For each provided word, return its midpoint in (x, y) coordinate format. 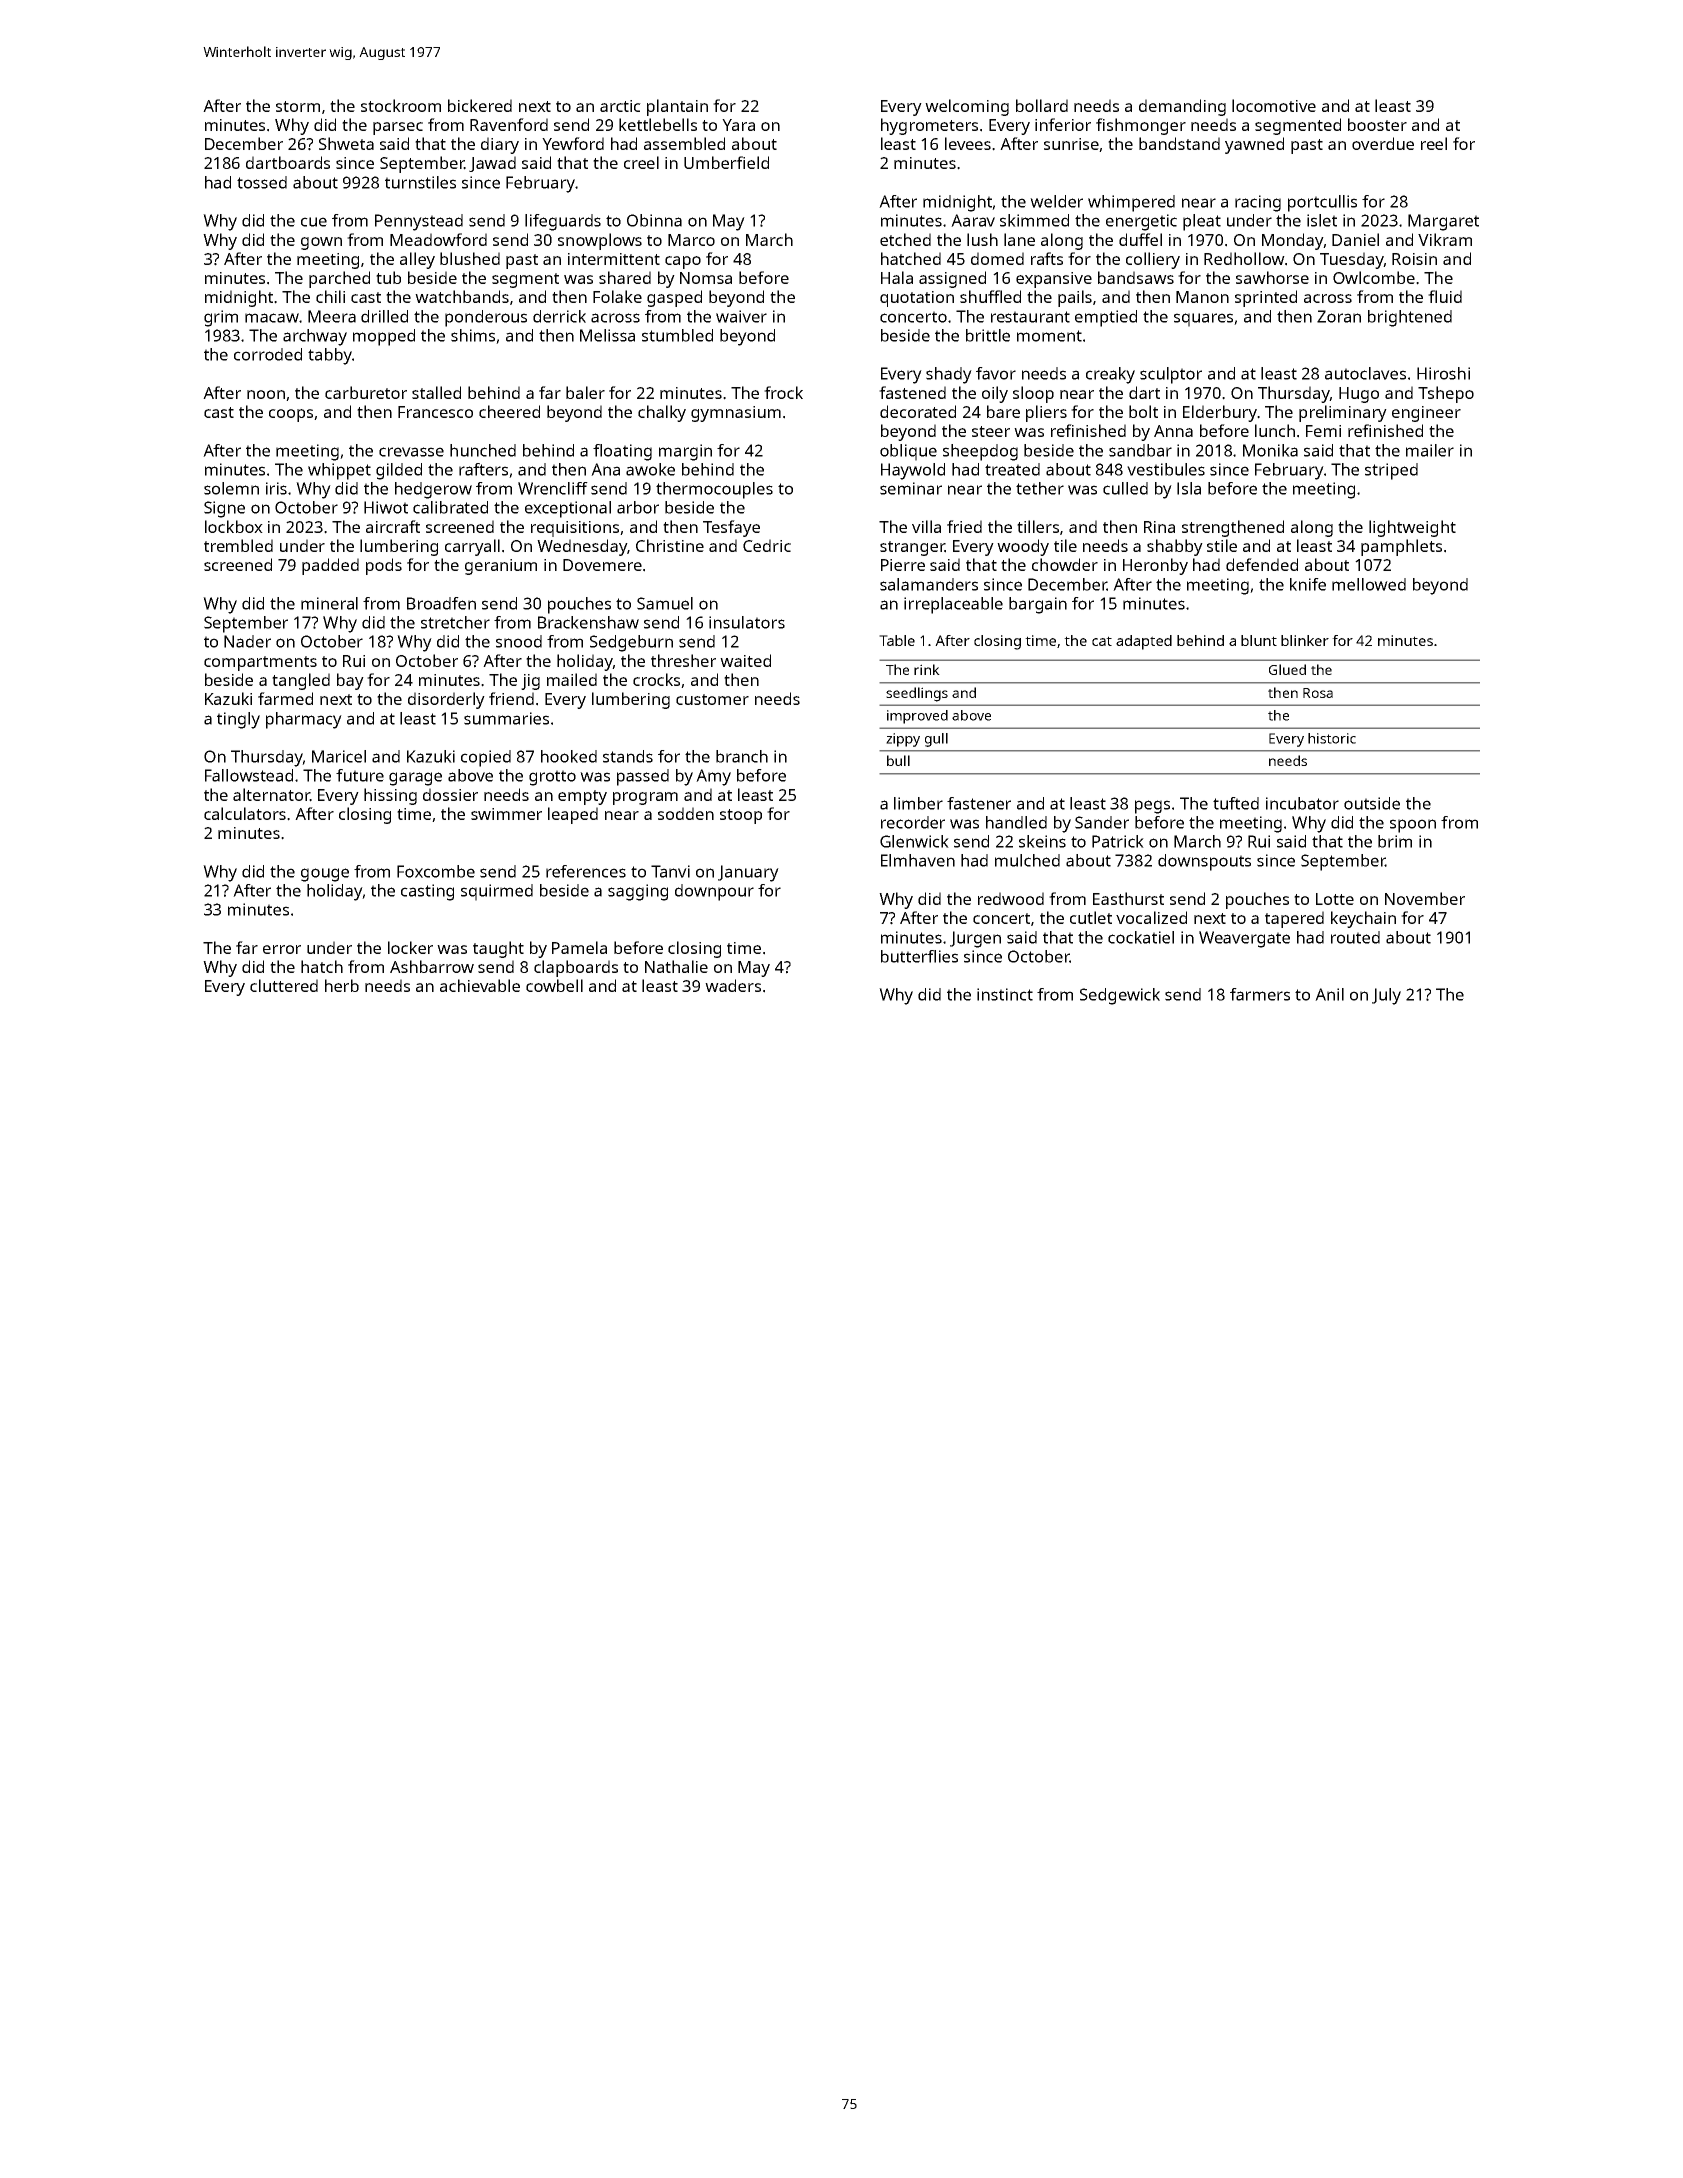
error (282, 949)
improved (917, 717)
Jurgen (975, 939)
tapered (1294, 919)
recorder (913, 822)
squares (1203, 320)
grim (221, 318)
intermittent (614, 259)
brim (1395, 841)
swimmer (506, 814)
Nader (247, 641)
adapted (1144, 642)
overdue (1383, 143)
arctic (620, 106)
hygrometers (929, 126)
